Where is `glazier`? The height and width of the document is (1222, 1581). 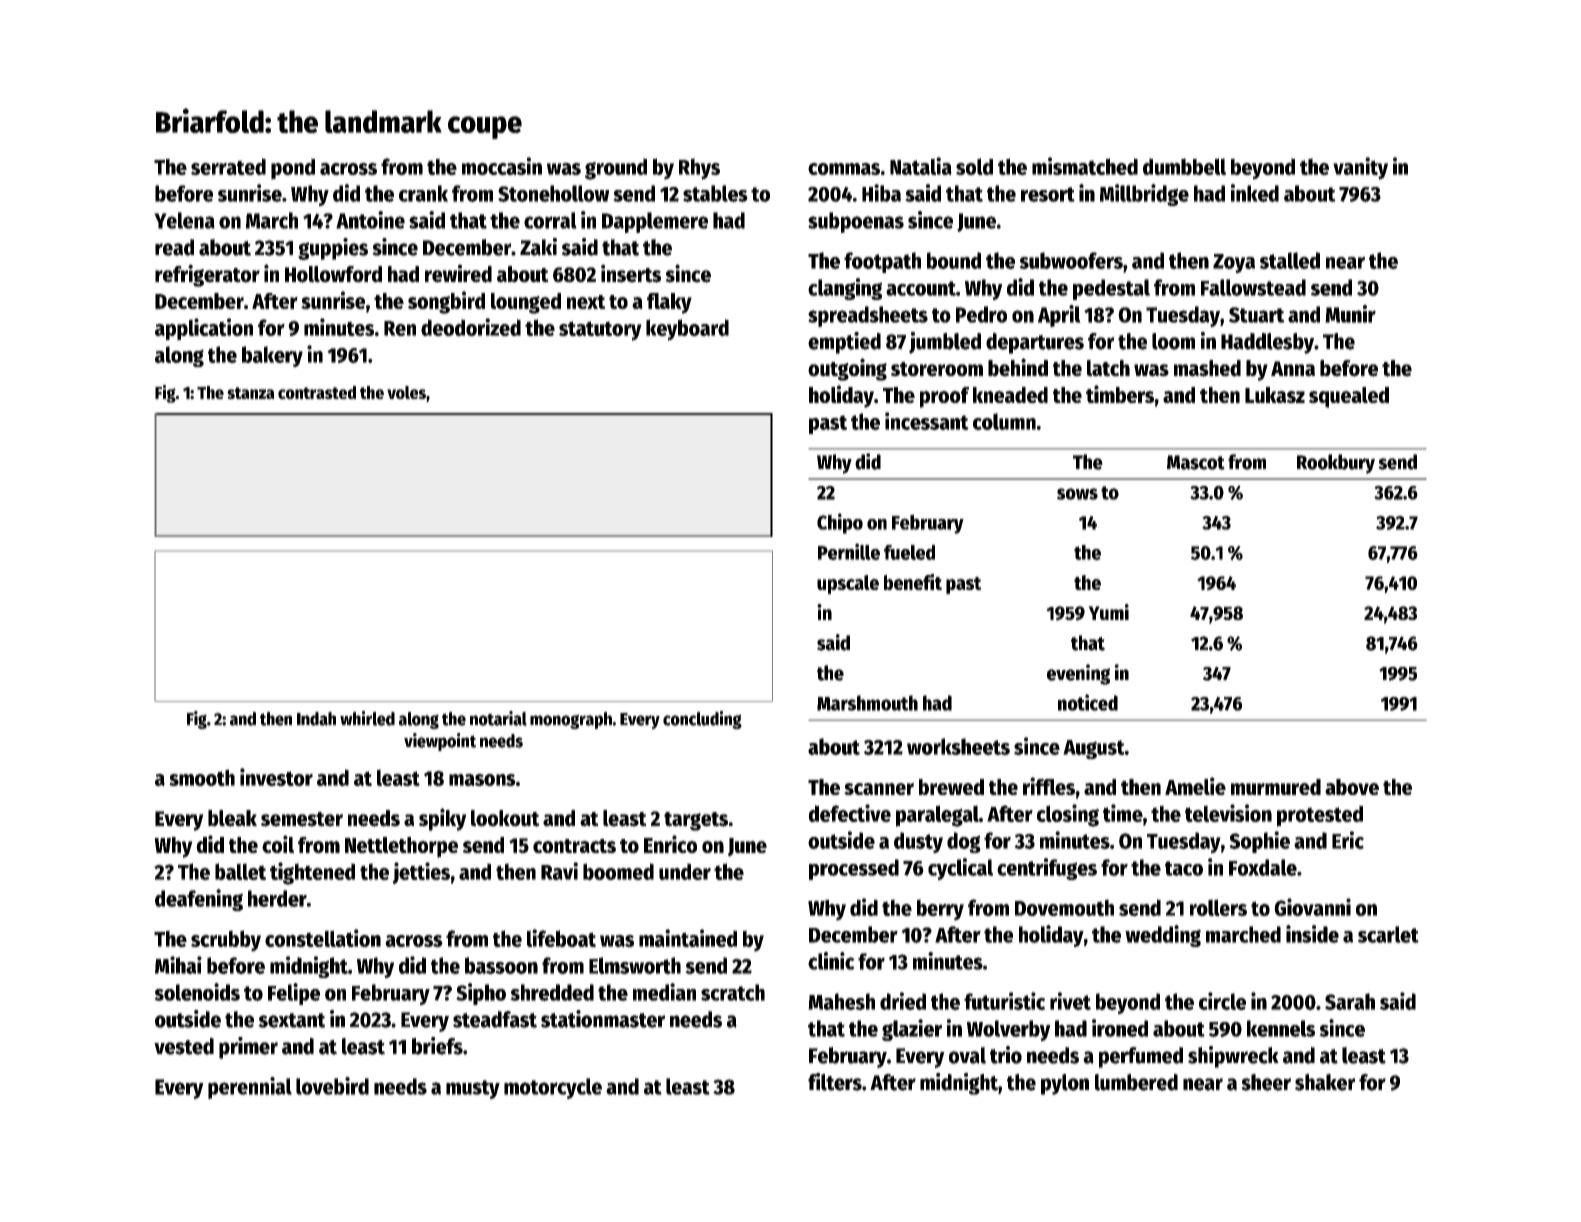 glazier is located at coordinates (912, 1030).
